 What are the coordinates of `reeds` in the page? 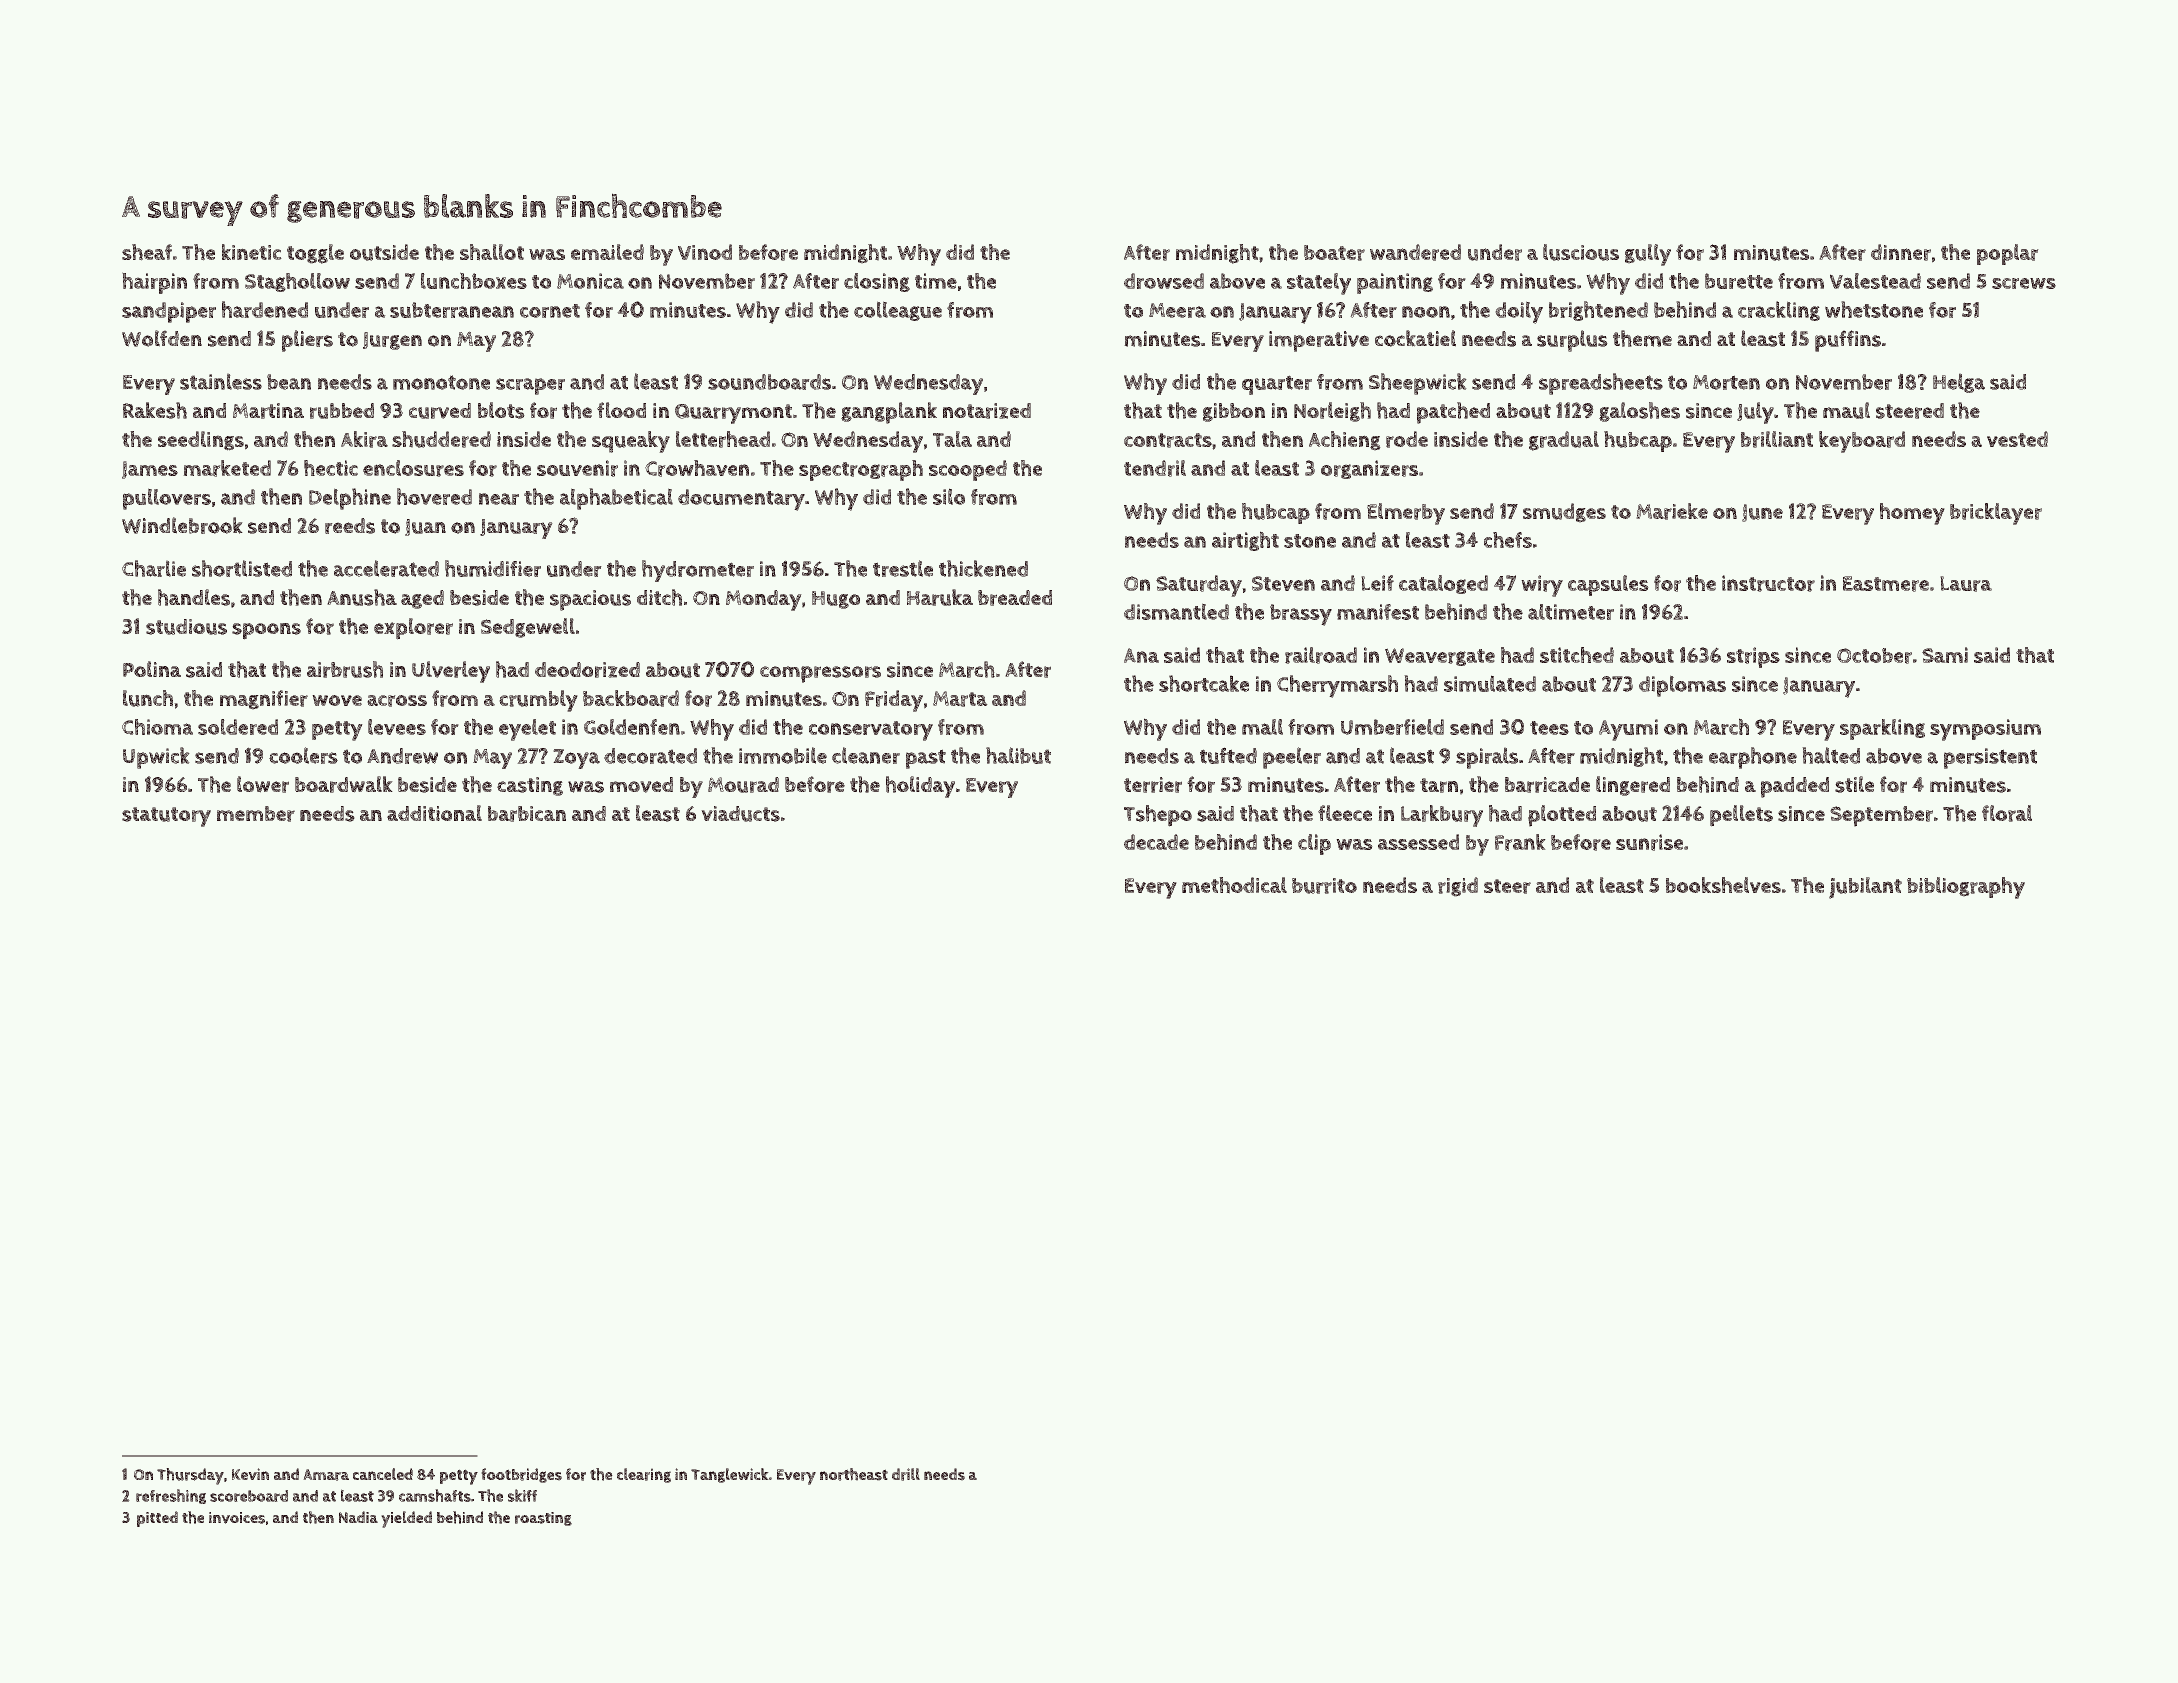 It's located at (350, 526).
